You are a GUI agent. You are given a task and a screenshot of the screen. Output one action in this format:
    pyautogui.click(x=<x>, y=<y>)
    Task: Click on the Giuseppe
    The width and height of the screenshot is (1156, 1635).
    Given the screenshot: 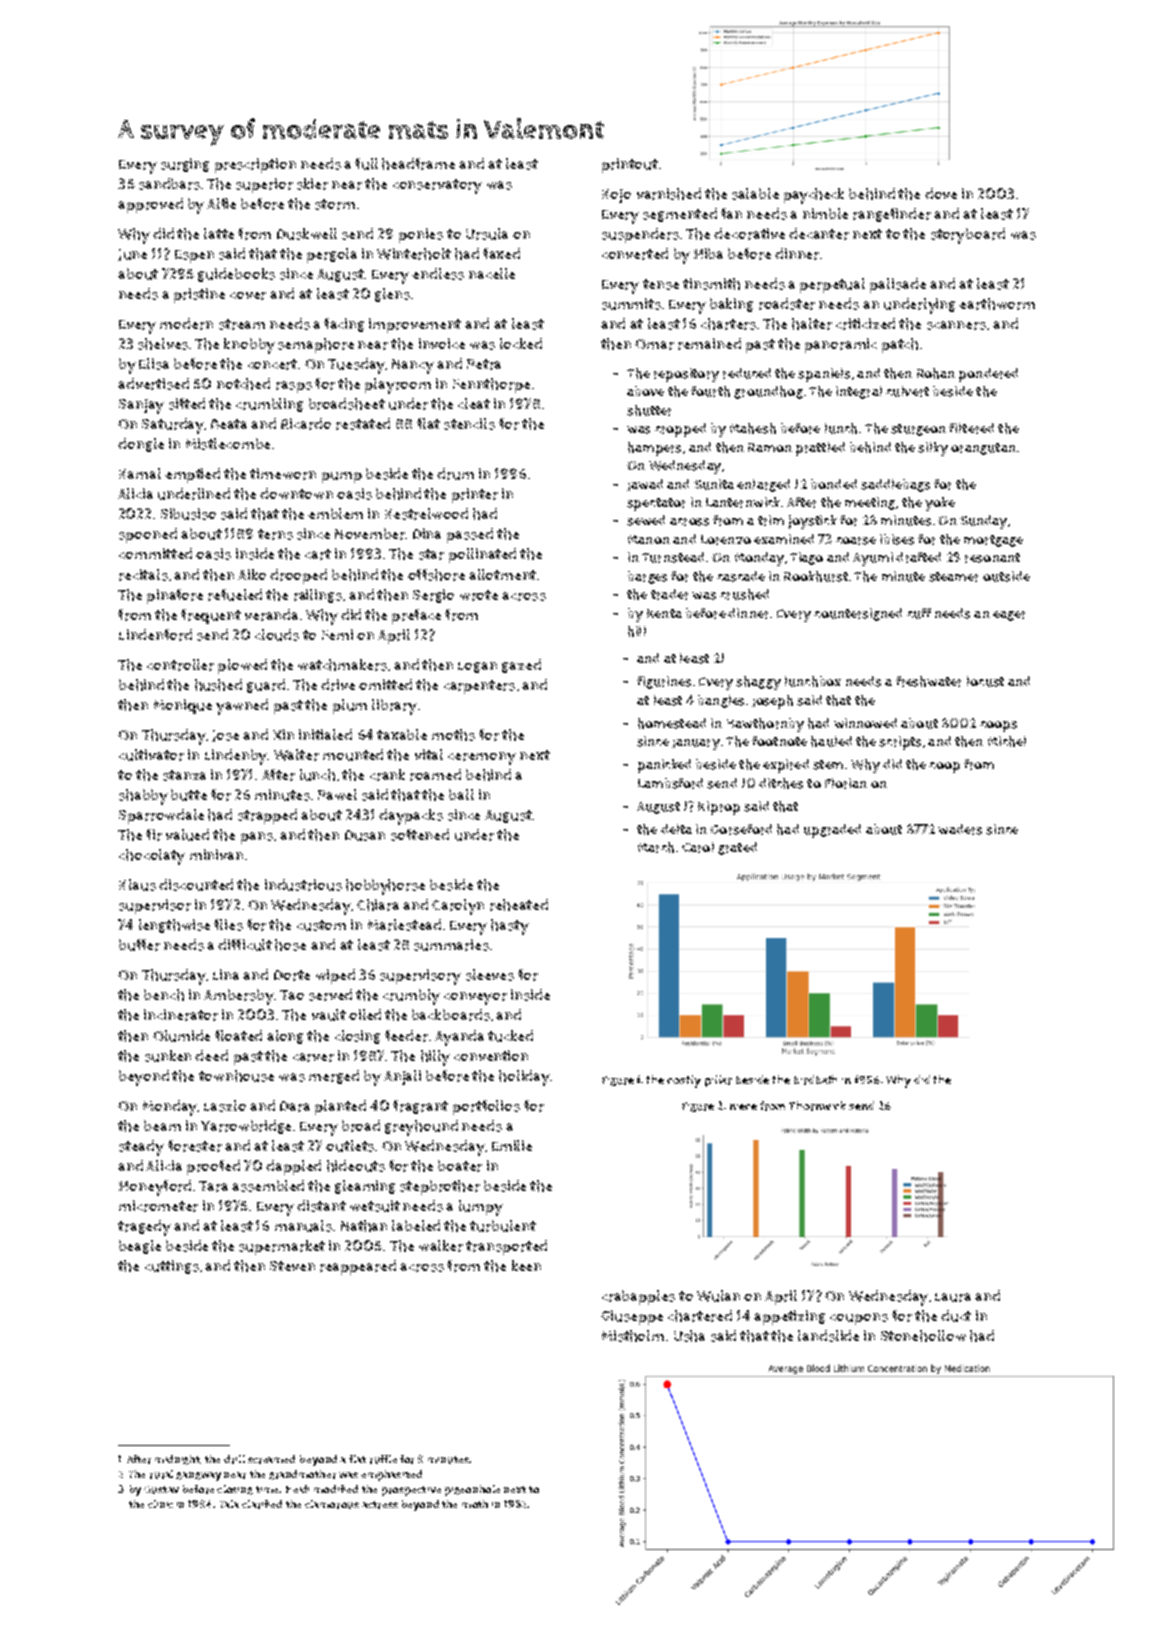 What is the action you would take?
    pyautogui.click(x=632, y=1317)
